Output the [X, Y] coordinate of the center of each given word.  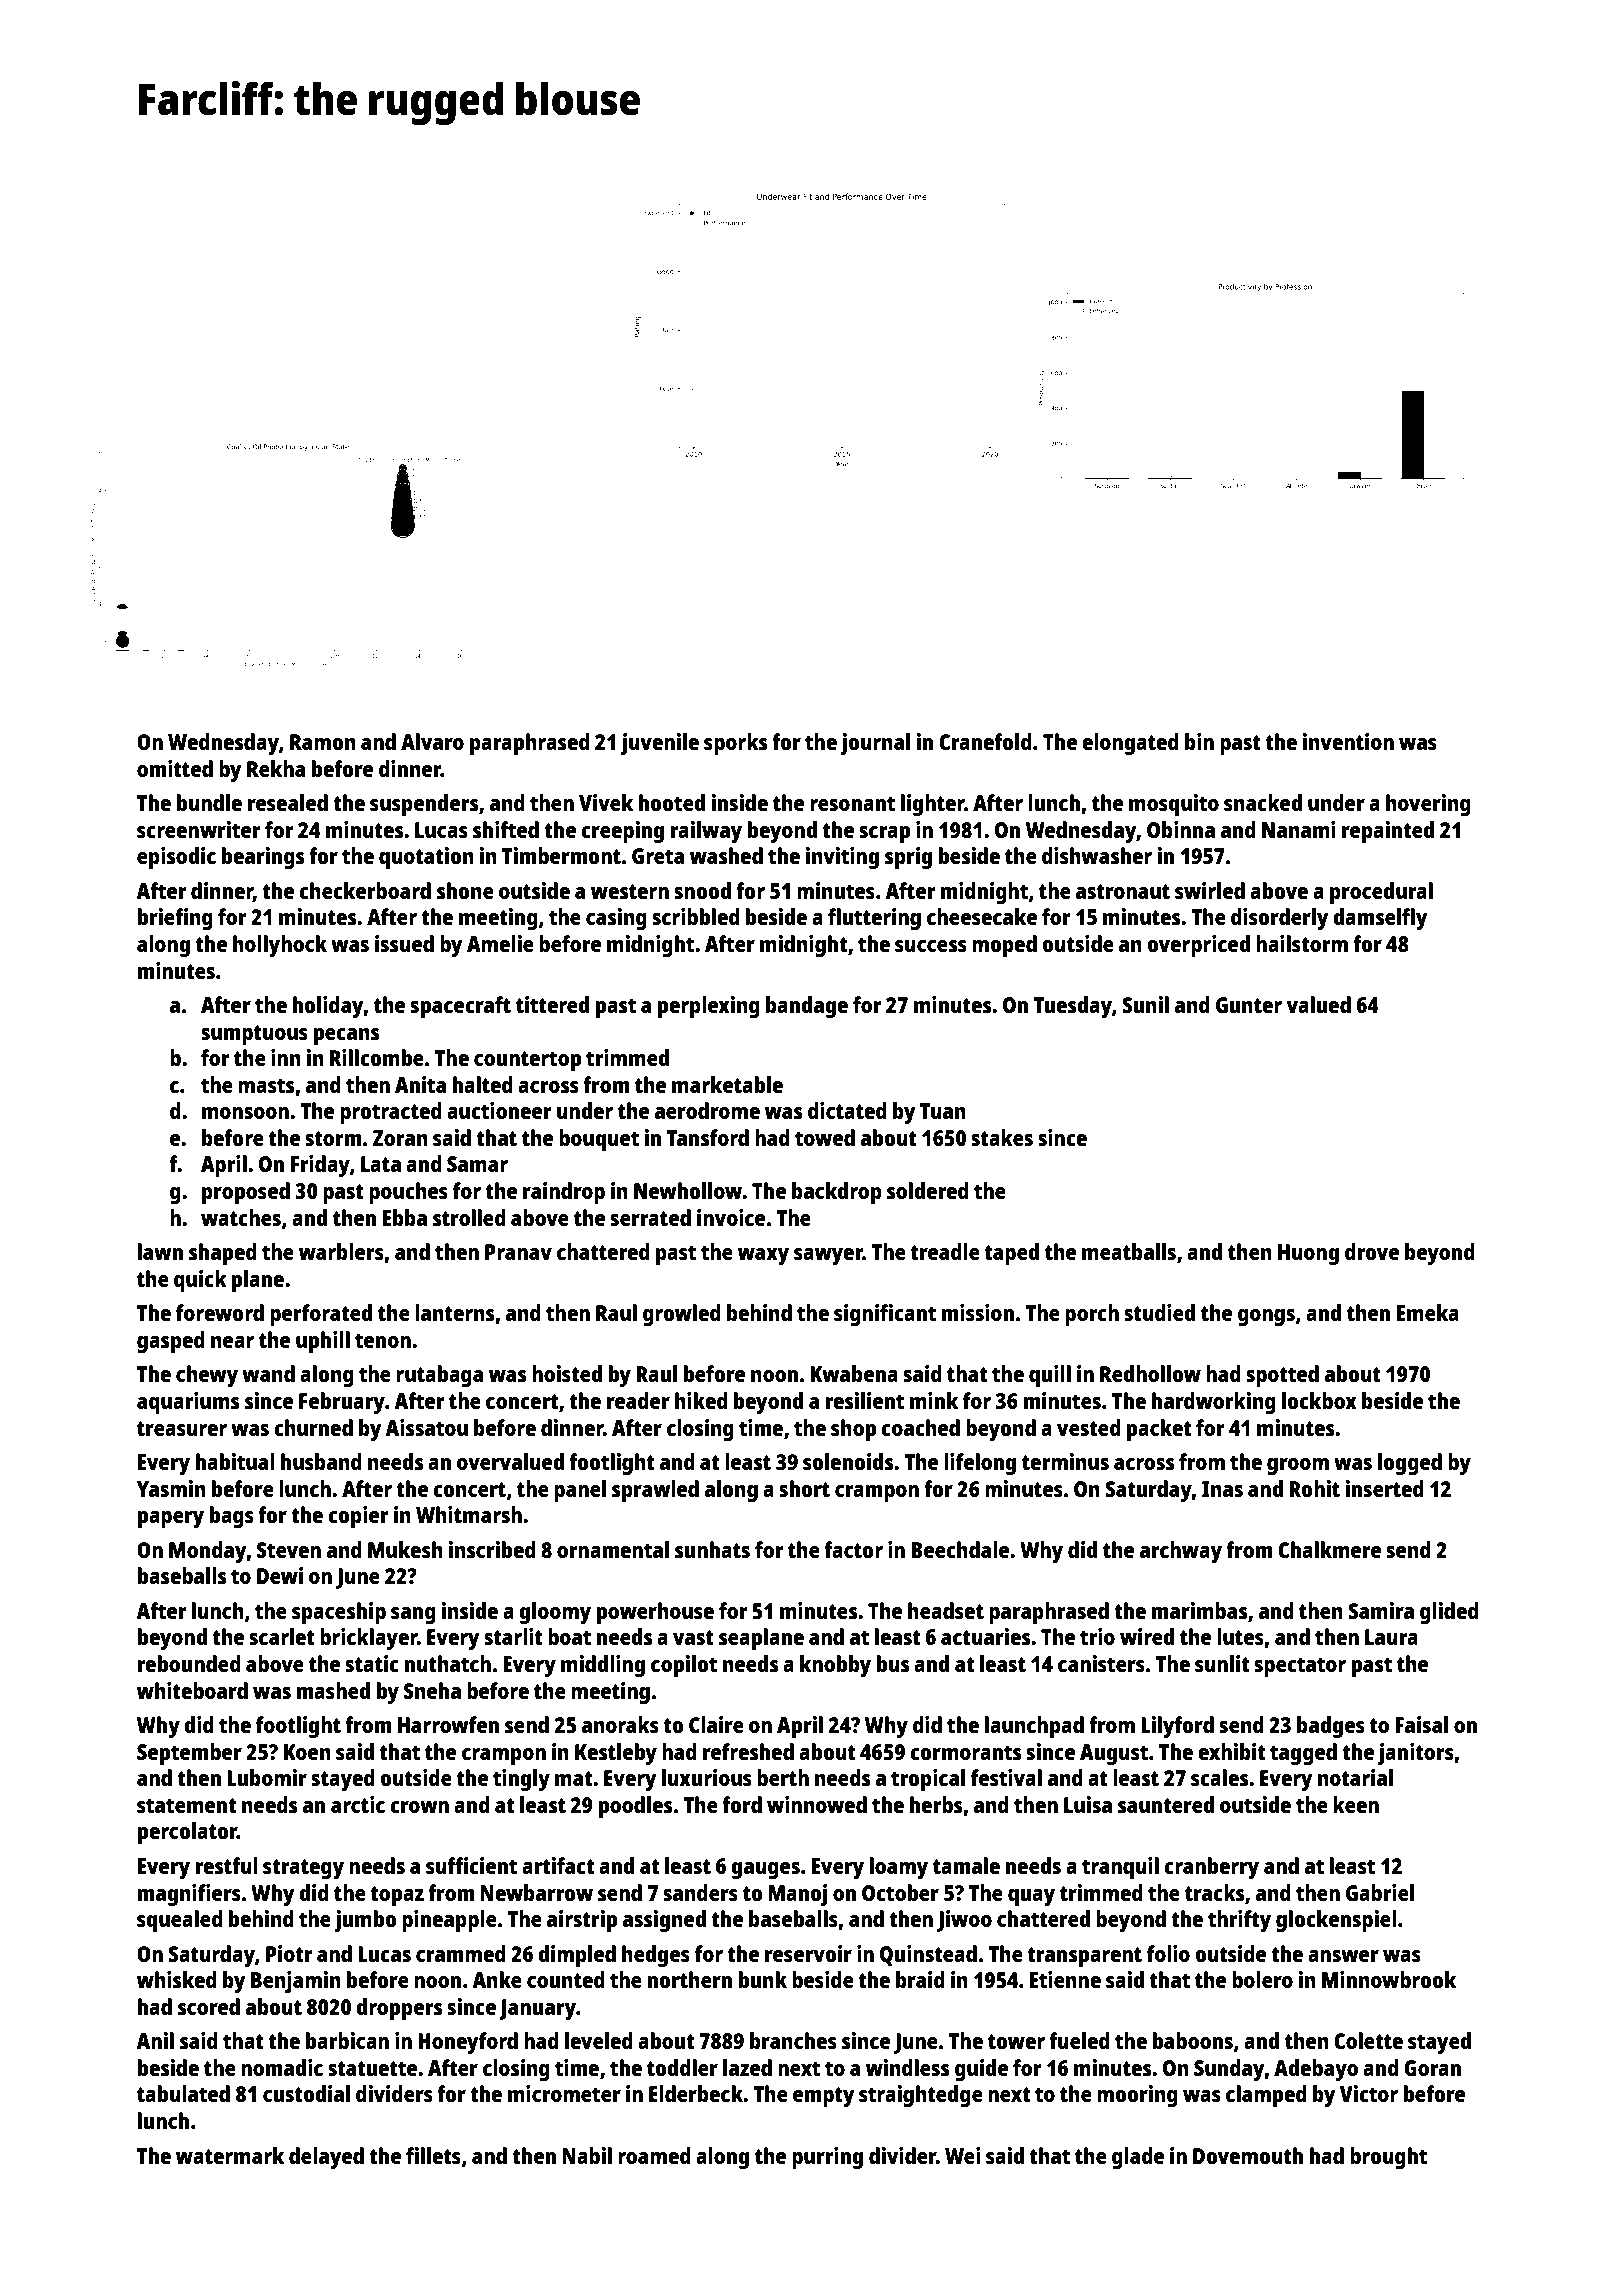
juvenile [660, 744]
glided [1449, 1613]
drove [1372, 1251]
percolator [187, 1833]
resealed [288, 802]
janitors [1416, 1754]
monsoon [245, 1113]
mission [978, 1312]
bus [893, 1663]
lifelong [980, 1464]
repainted [1388, 832]
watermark [230, 2155]
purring [827, 2158]
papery [171, 1519]
